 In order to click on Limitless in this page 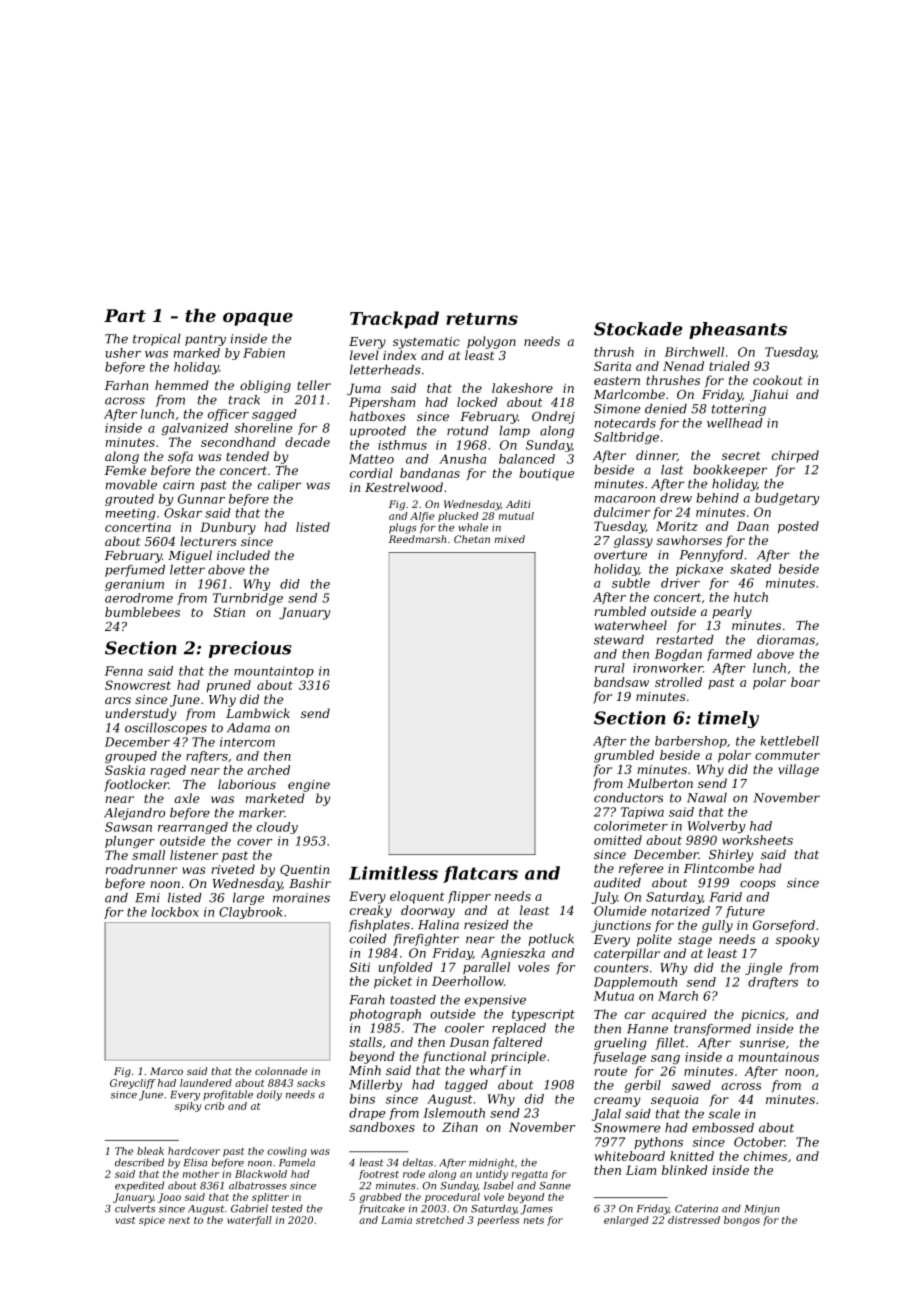, I will do `click(393, 873)`.
